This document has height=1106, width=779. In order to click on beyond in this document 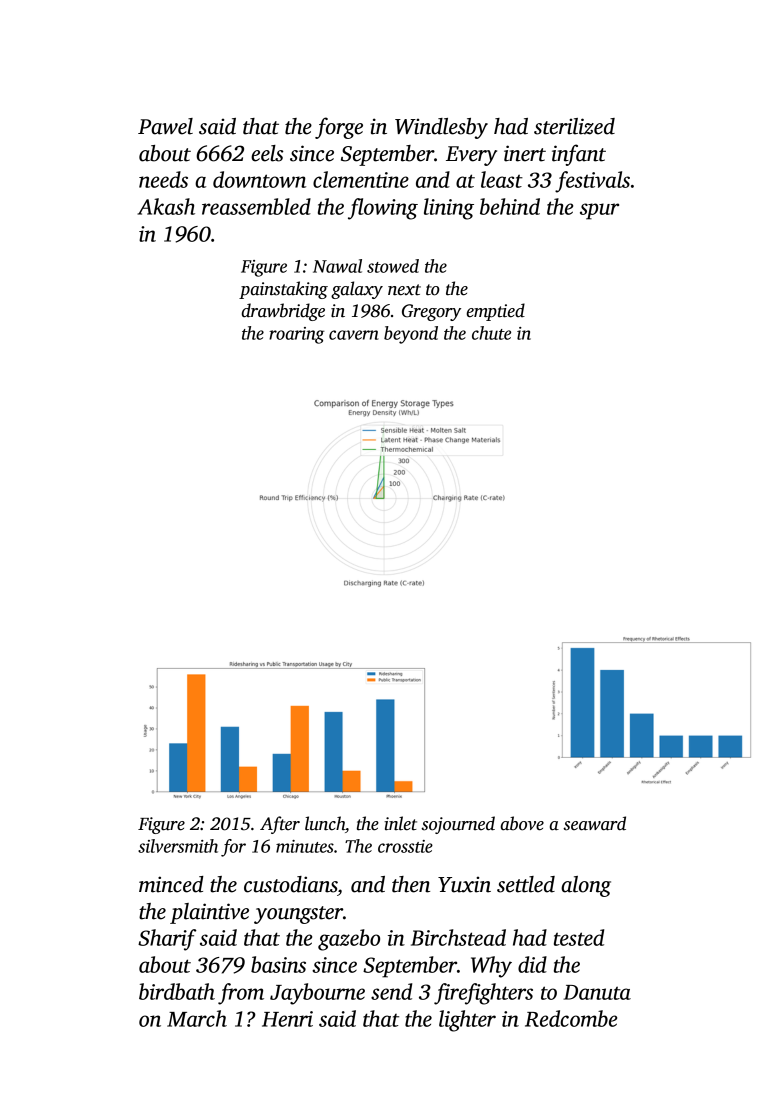, I will do `click(411, 335)`.
